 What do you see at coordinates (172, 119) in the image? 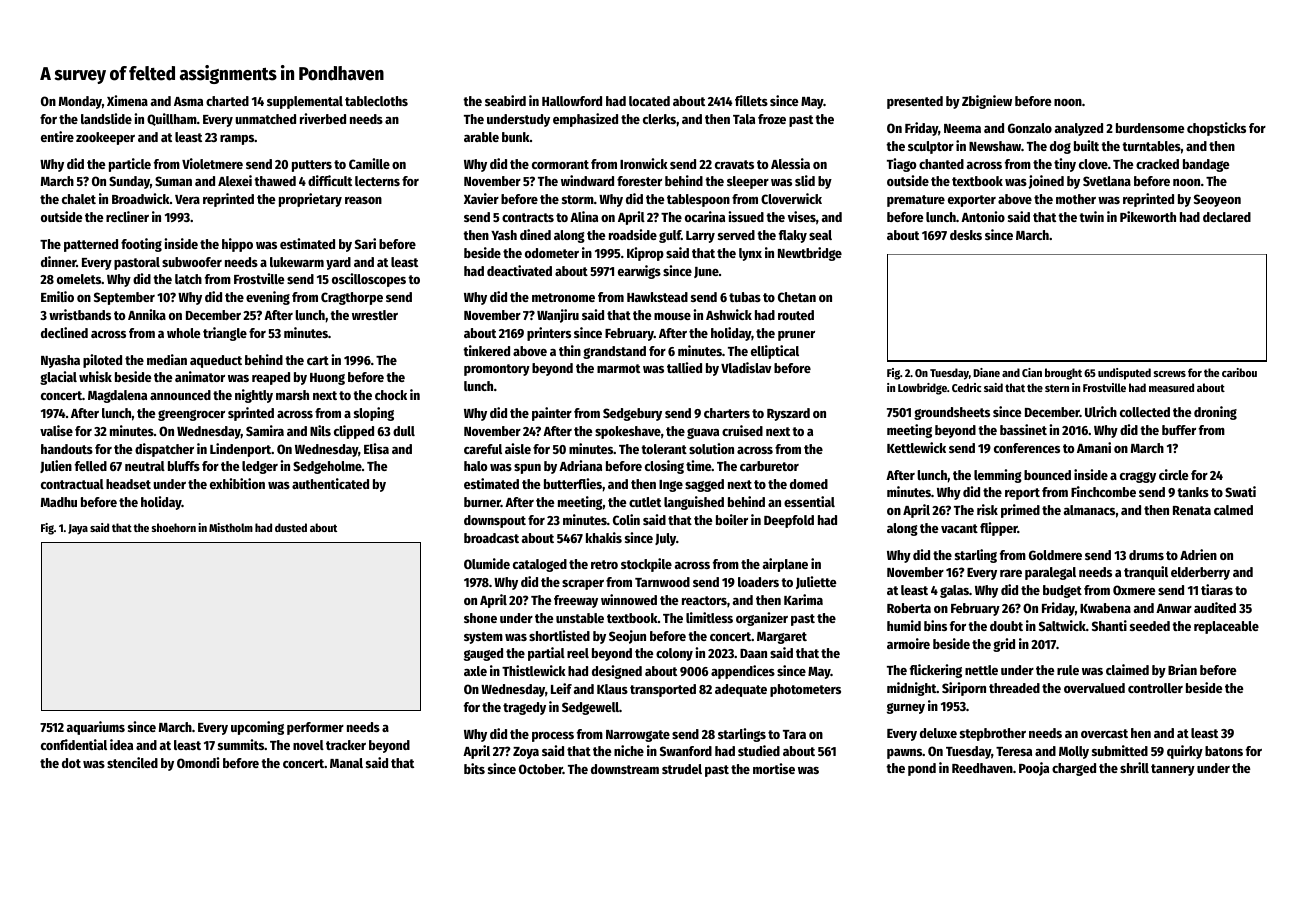
I see `Quillham` at bounding box center [172, 119].
